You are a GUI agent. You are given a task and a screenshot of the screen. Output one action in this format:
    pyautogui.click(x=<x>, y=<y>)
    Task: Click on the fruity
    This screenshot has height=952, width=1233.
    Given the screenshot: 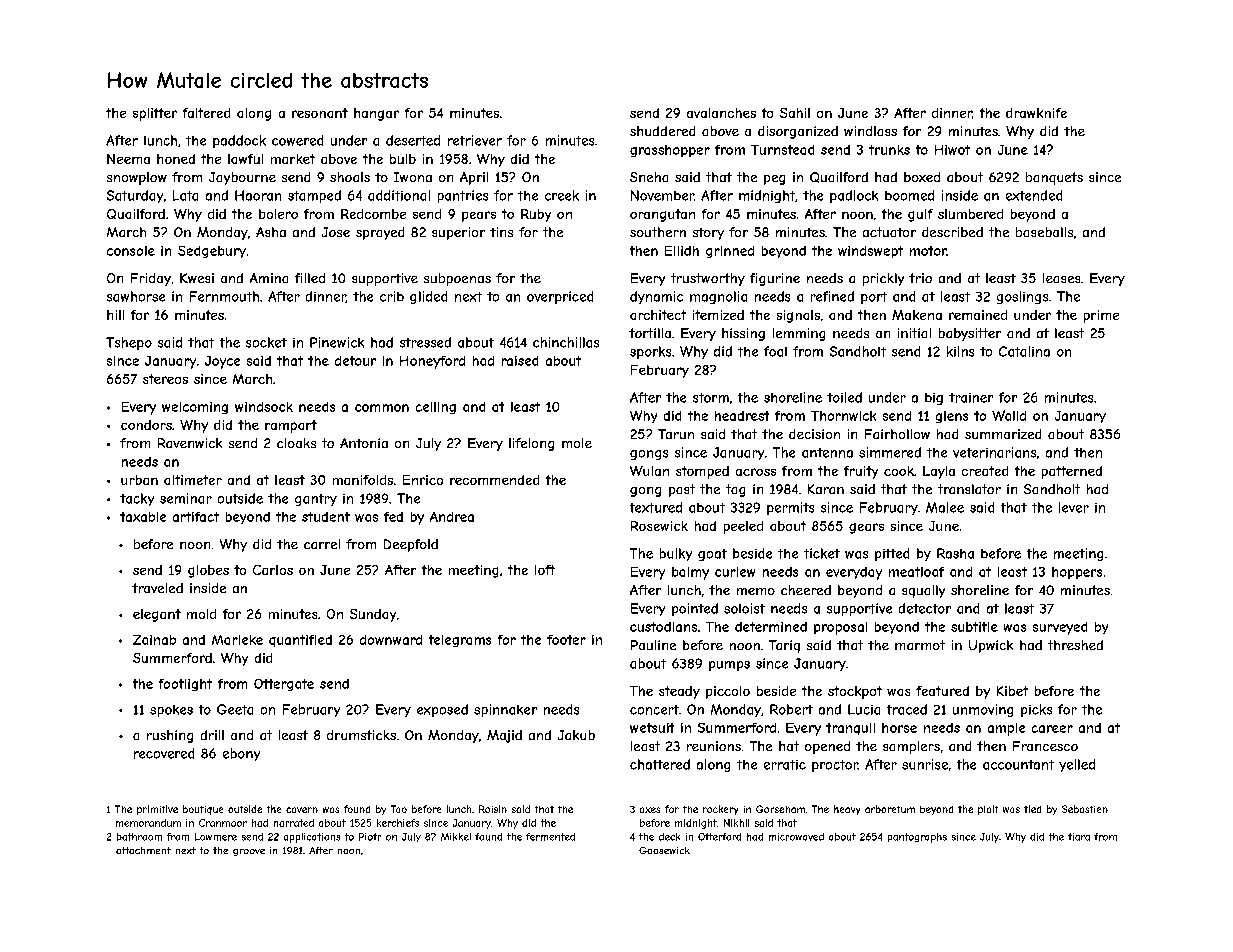 What is the action you would take?
    pyautogui.click(x=861, y=472)
